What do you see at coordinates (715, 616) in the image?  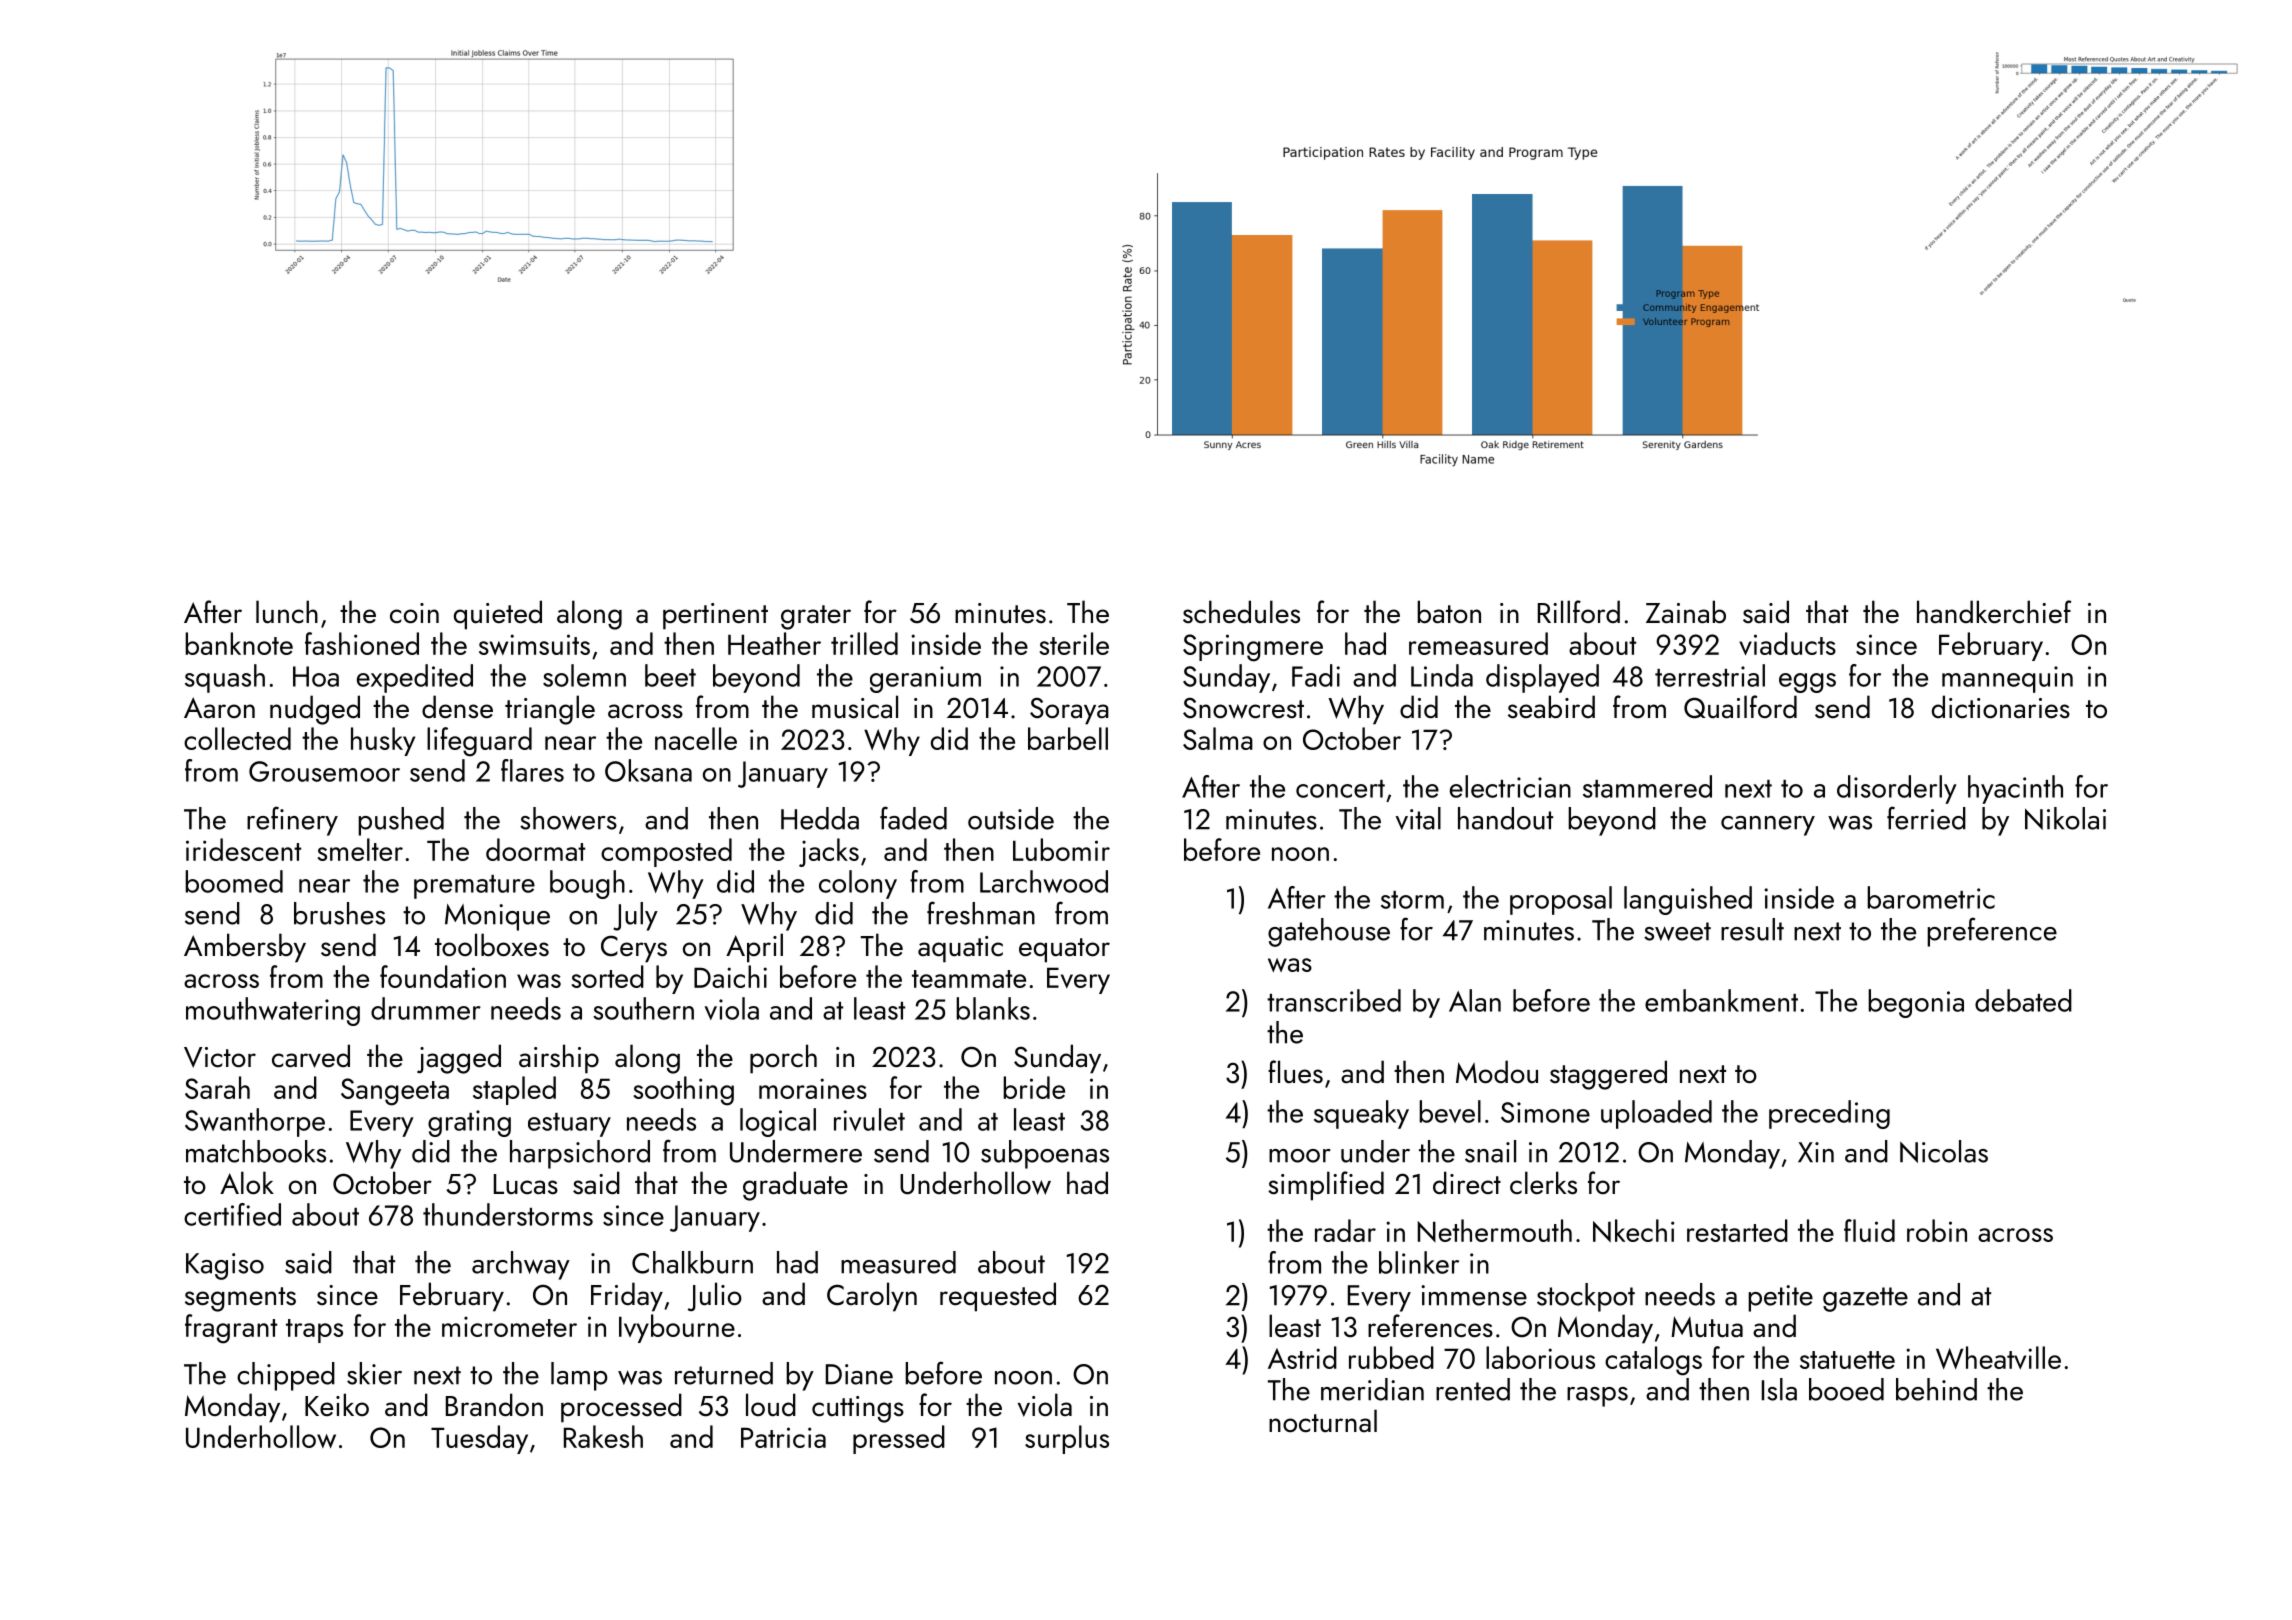 I see `pertinent` at bounding box center [715, 616].
